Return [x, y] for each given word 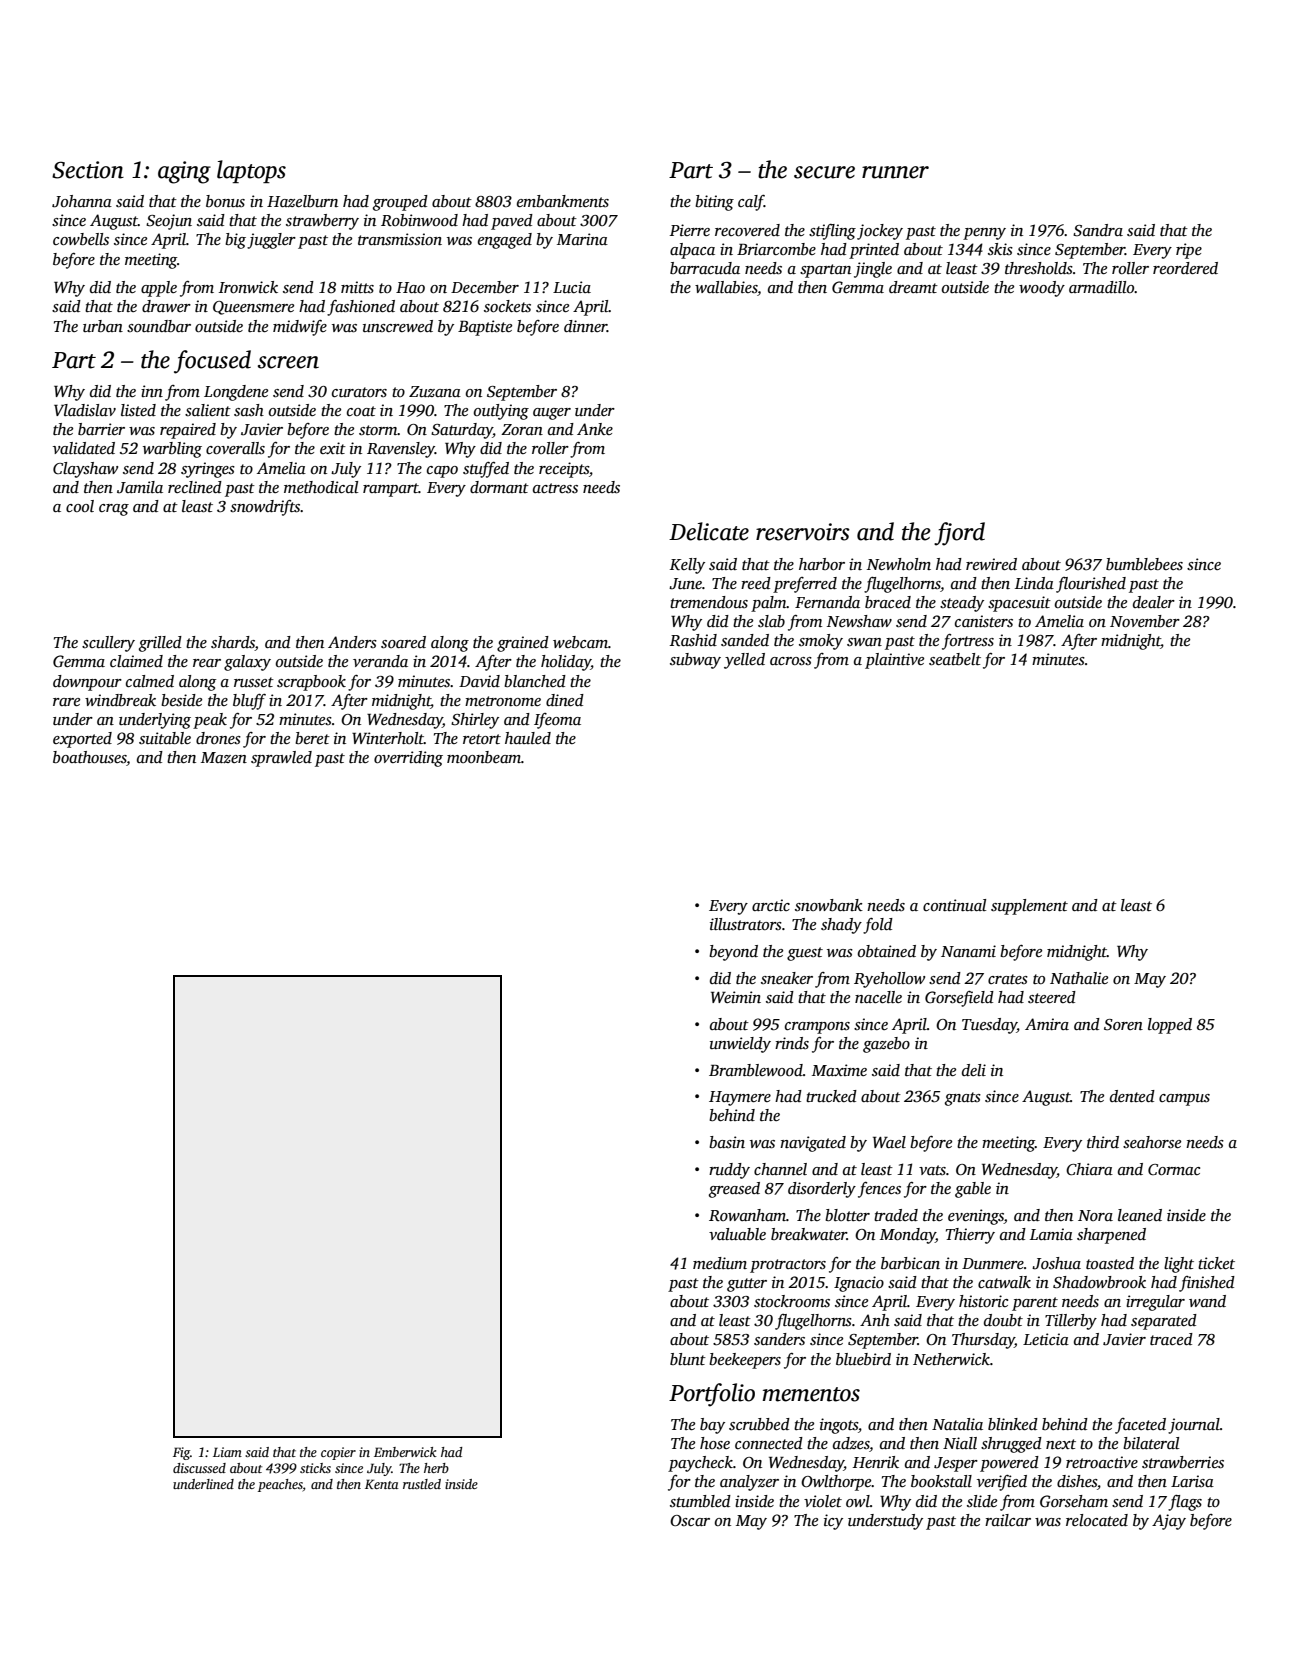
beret [312, 738]
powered [1009, 1464]
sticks [315, 1468]
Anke [595, 429]
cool [80, 506]
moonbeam [484, 757]
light [1179, 1265]
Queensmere [253, 308]
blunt [688, 1359]
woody [1042, 289]
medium [720, 1263]
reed [756, 583]
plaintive [894, 661]
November [1145, 621]
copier [338, 1453]
